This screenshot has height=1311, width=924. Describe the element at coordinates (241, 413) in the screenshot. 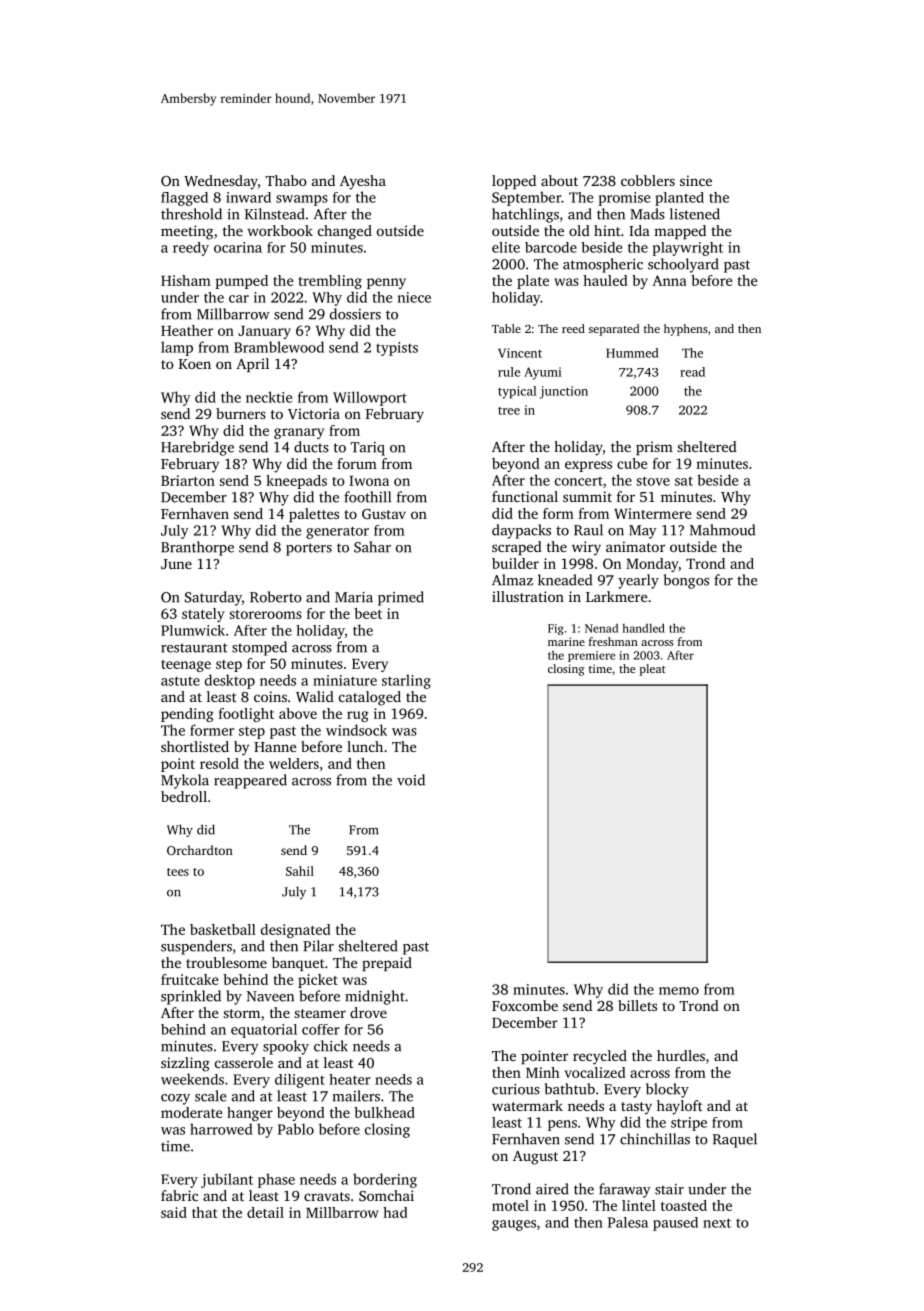

I see `burners` at that location.
